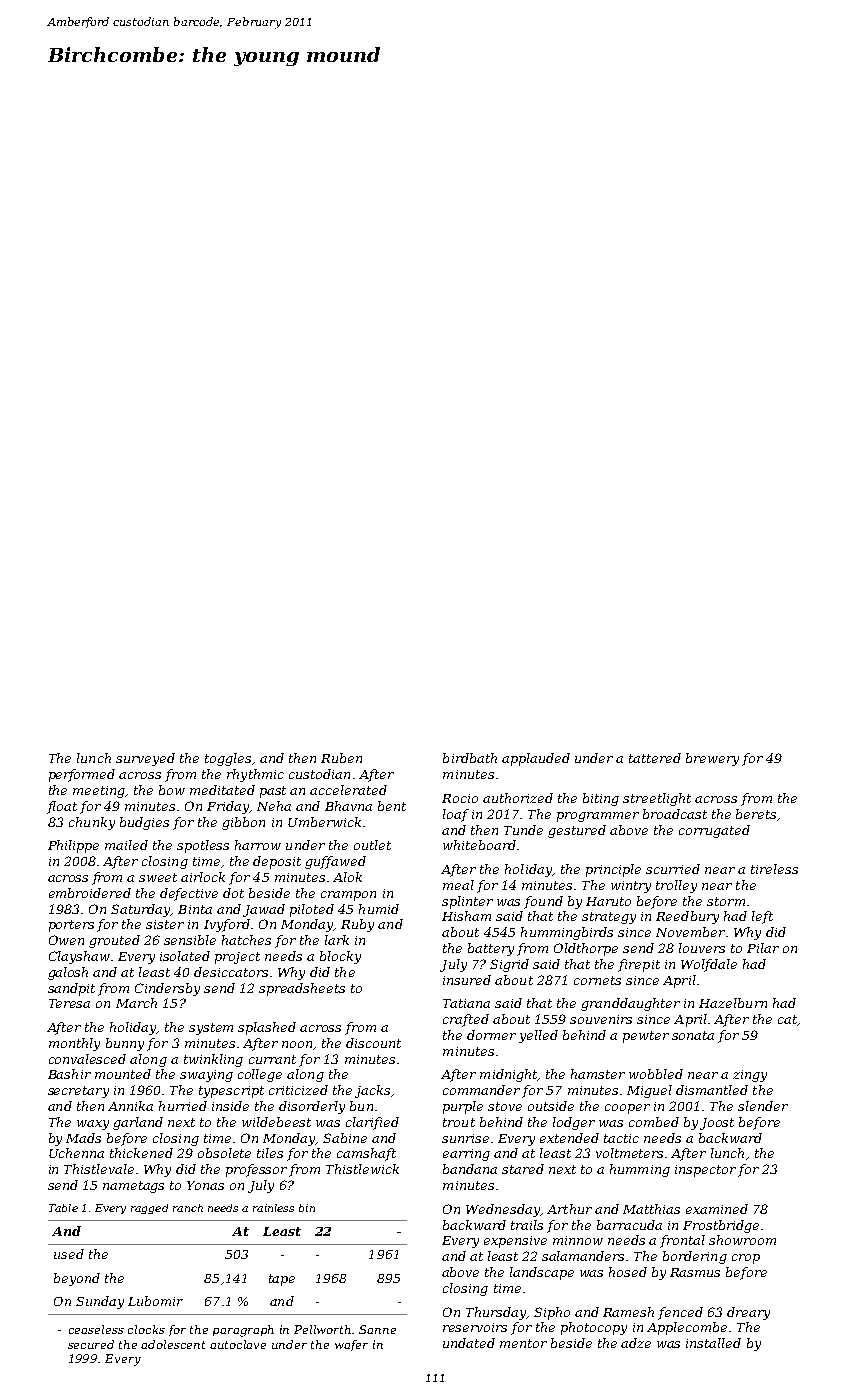  Describe the element at coordinates (712, 759) in the screenshot. I see `brewery` at that location.
